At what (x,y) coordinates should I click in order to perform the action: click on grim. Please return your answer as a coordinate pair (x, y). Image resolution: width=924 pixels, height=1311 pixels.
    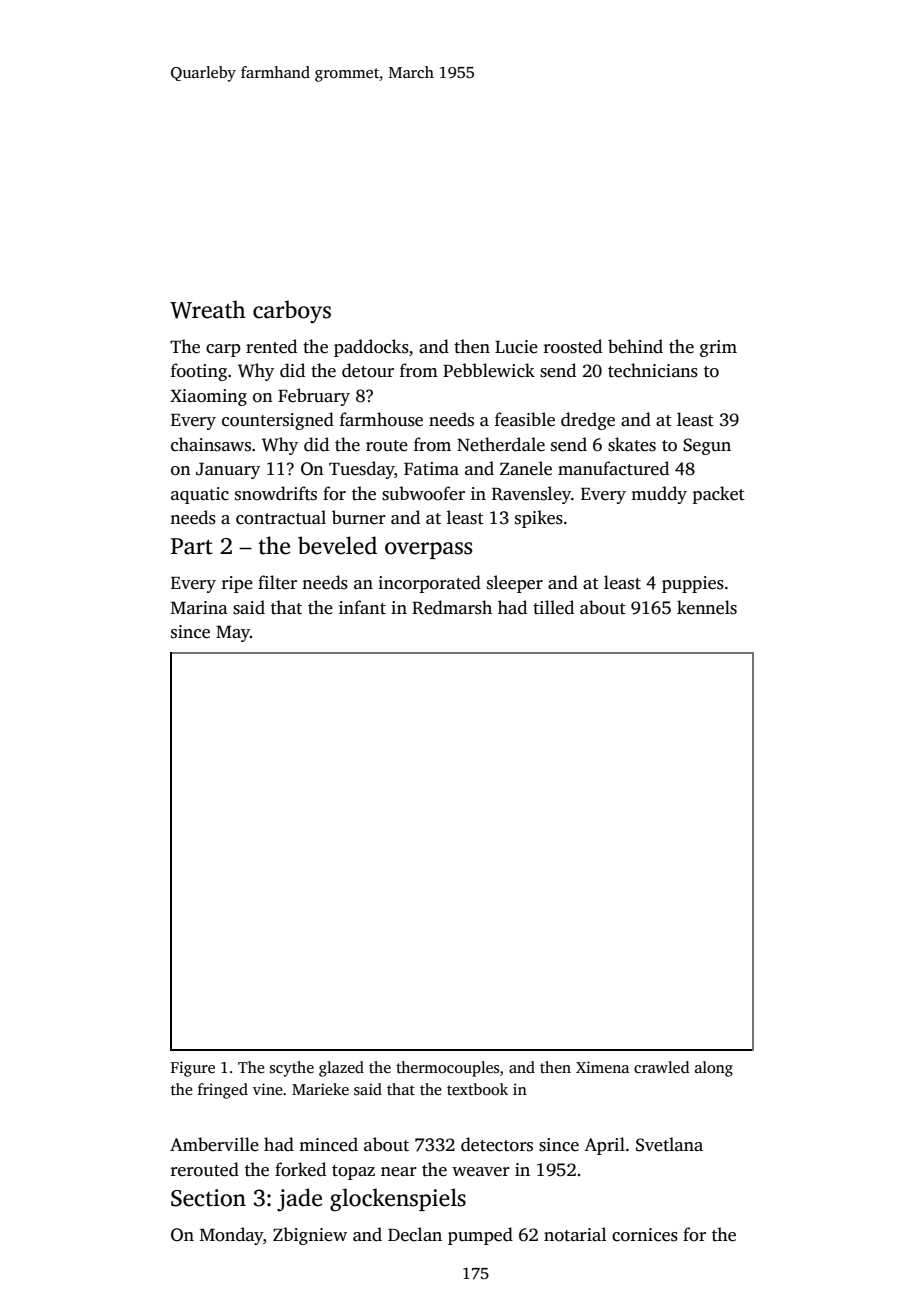
    Looking at the image, I should click on (718, 348).
